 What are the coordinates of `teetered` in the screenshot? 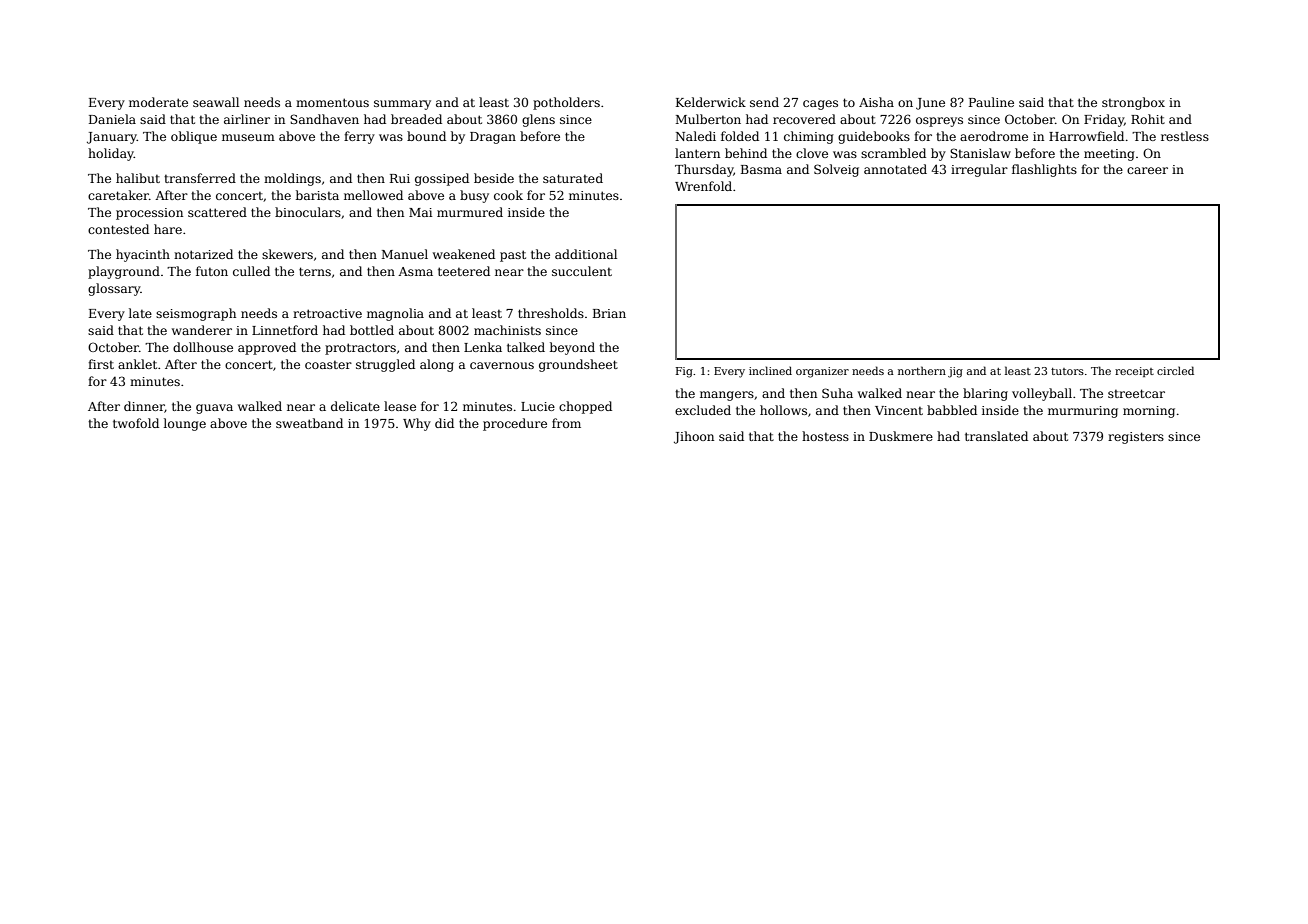 It's located at (464, 271).
